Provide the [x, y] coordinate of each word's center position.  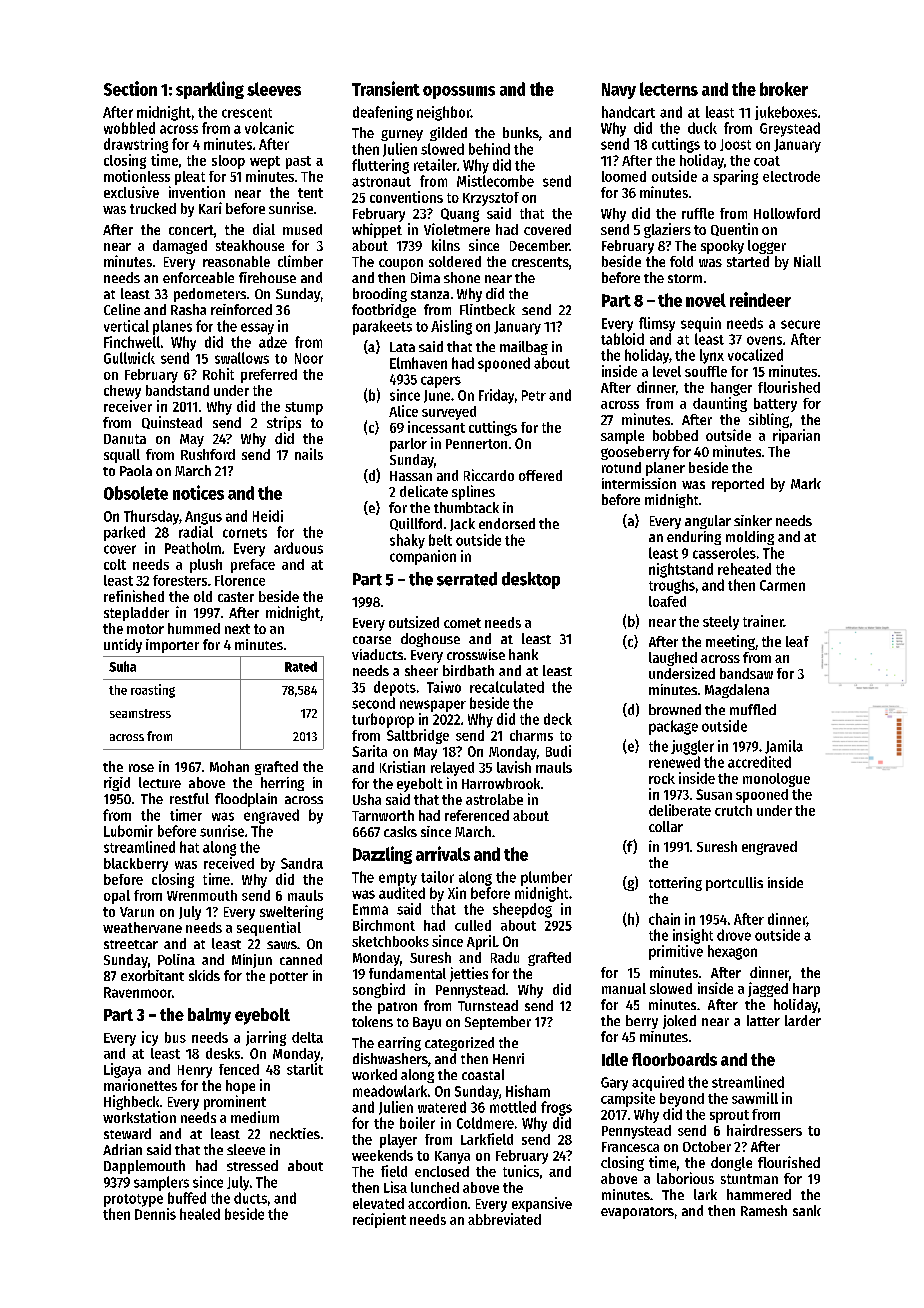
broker [784, 89]
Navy [619, 91]
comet [462, 623]
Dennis [155, 1214]
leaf [797, 641]
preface [253, 566]
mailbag [524, 348]
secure [800, 324]
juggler [692, 747]
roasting [153, 691]
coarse [372, 640]
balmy [209, 1016]
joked [679, 1022]
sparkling [210, 90]
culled [473, 925]
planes [172, 327]
